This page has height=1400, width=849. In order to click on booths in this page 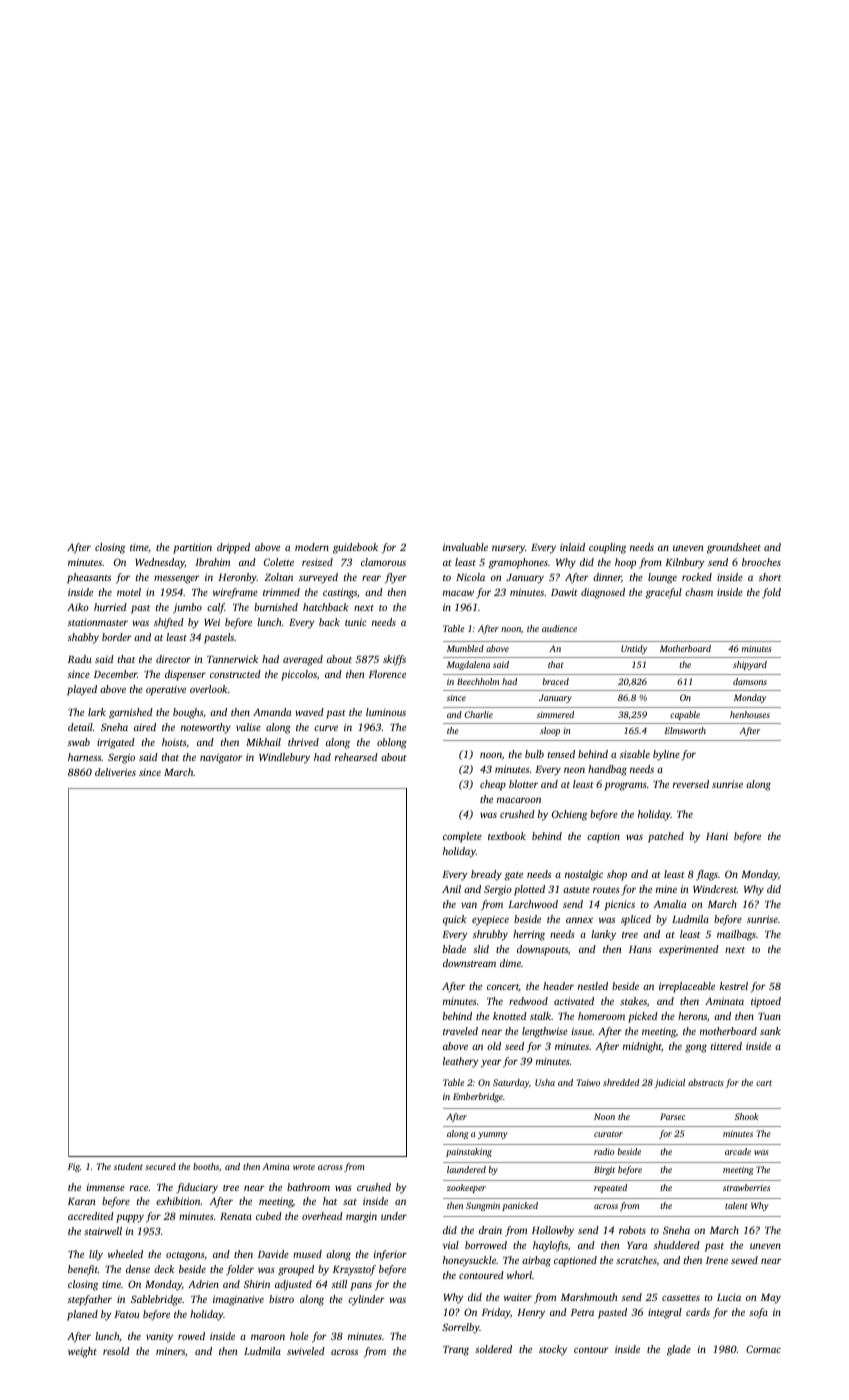, I will do `click(206, 1166)`.
